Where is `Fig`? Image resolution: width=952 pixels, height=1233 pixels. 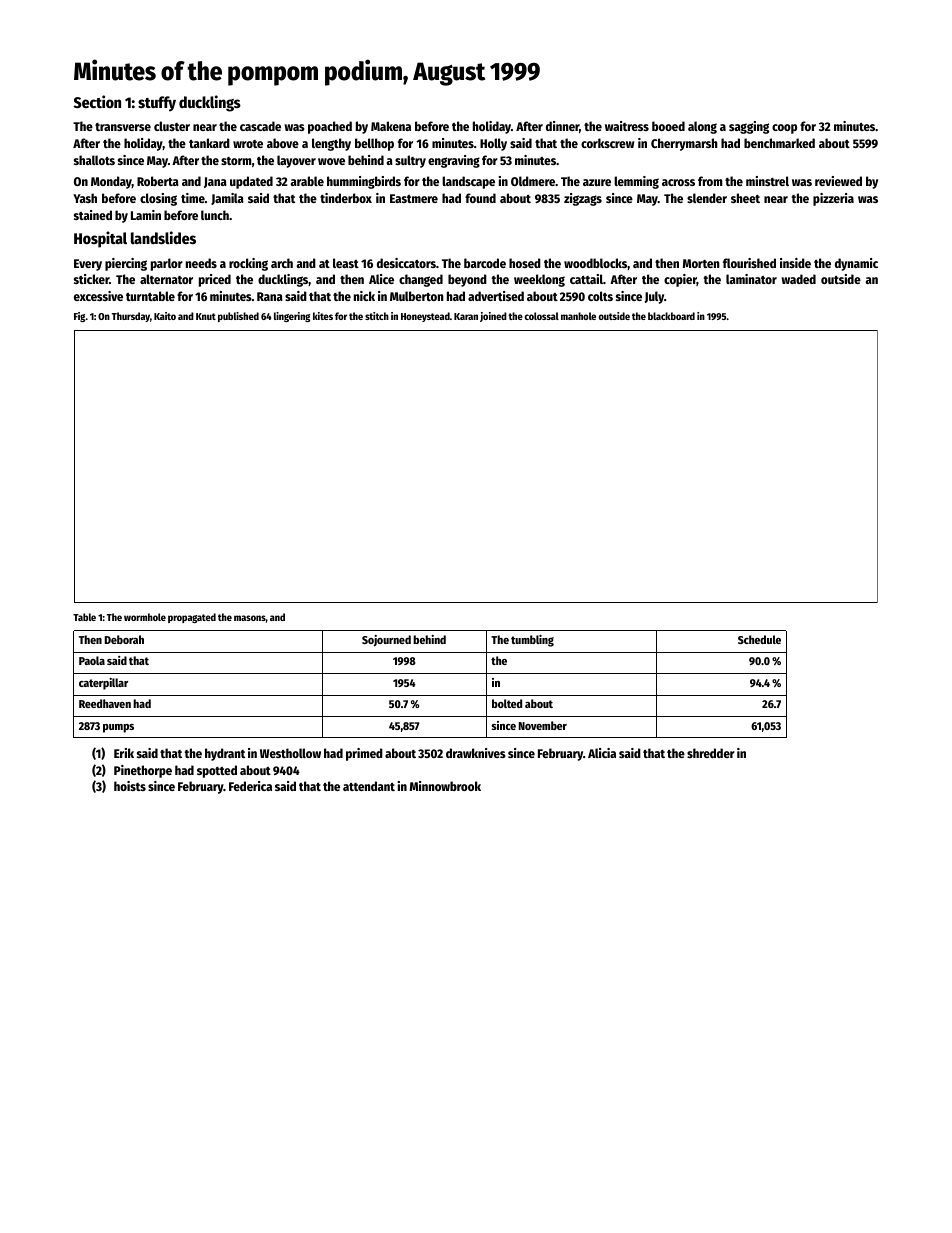 Fig is located at coordinates (79, 317).
